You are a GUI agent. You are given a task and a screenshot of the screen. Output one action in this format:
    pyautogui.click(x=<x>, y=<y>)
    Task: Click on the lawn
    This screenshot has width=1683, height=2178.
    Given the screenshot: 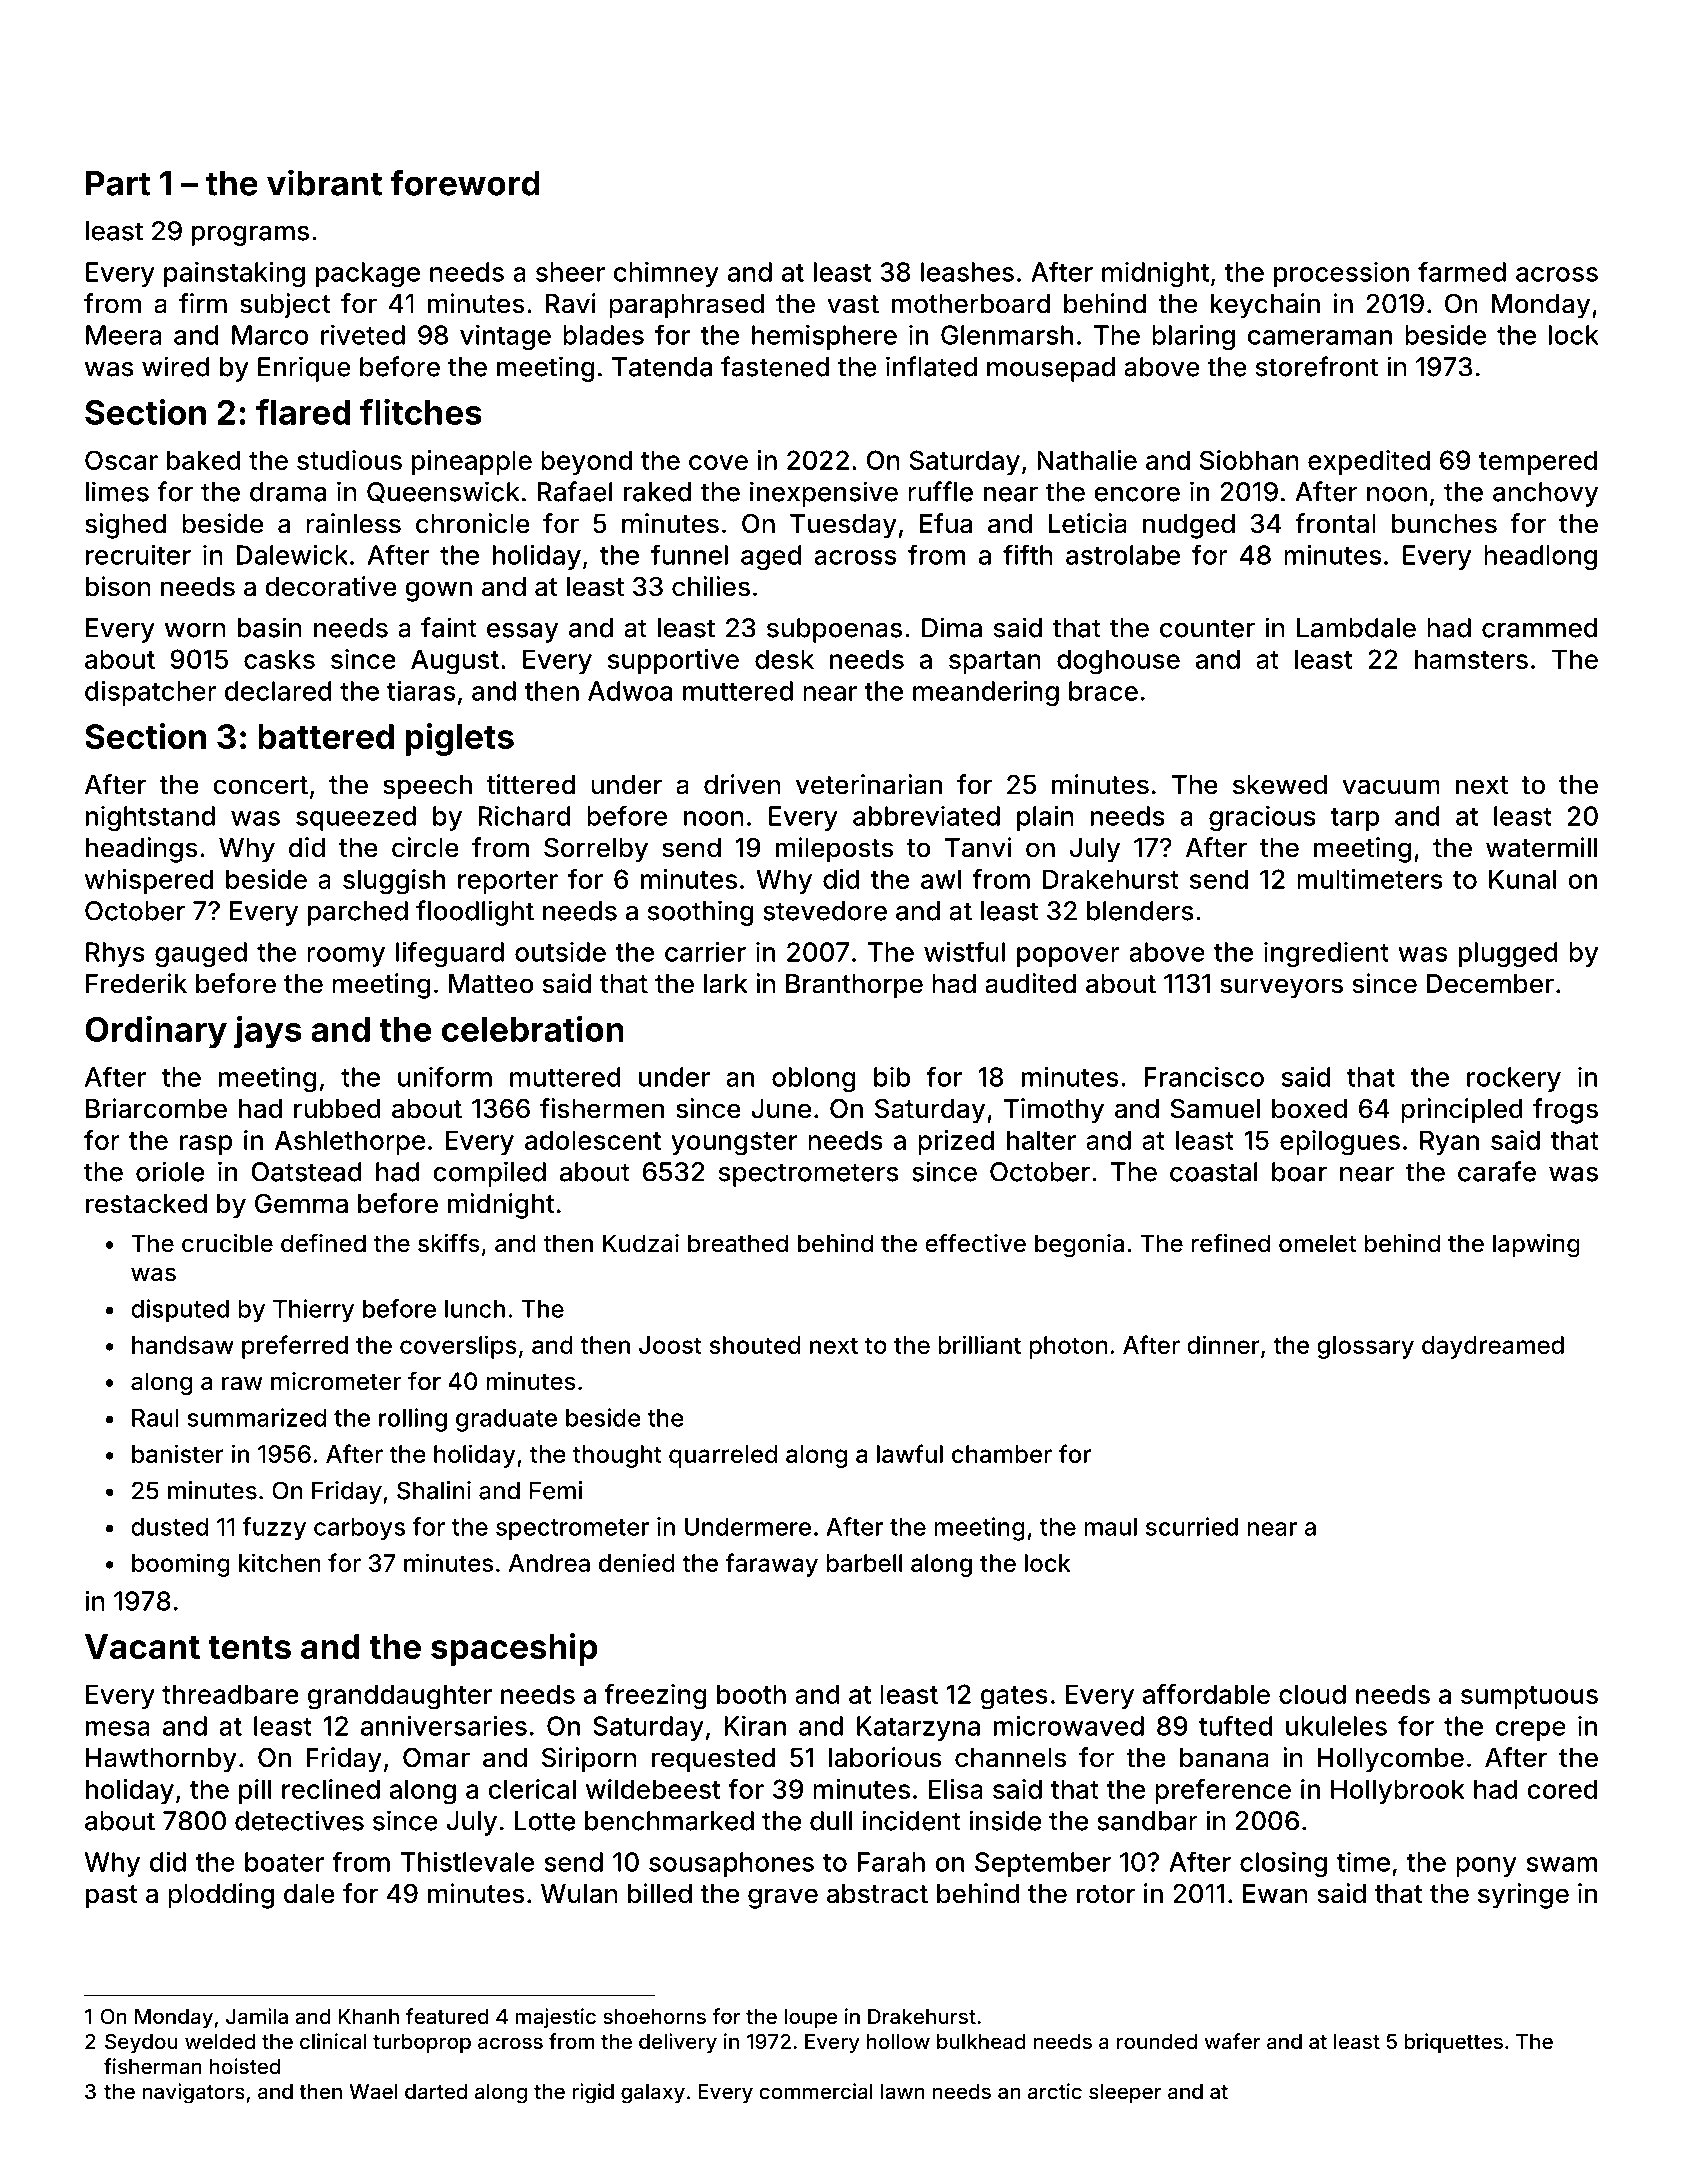 What is the action you would take?
    pyautogui.click(x=903, y=2091)
